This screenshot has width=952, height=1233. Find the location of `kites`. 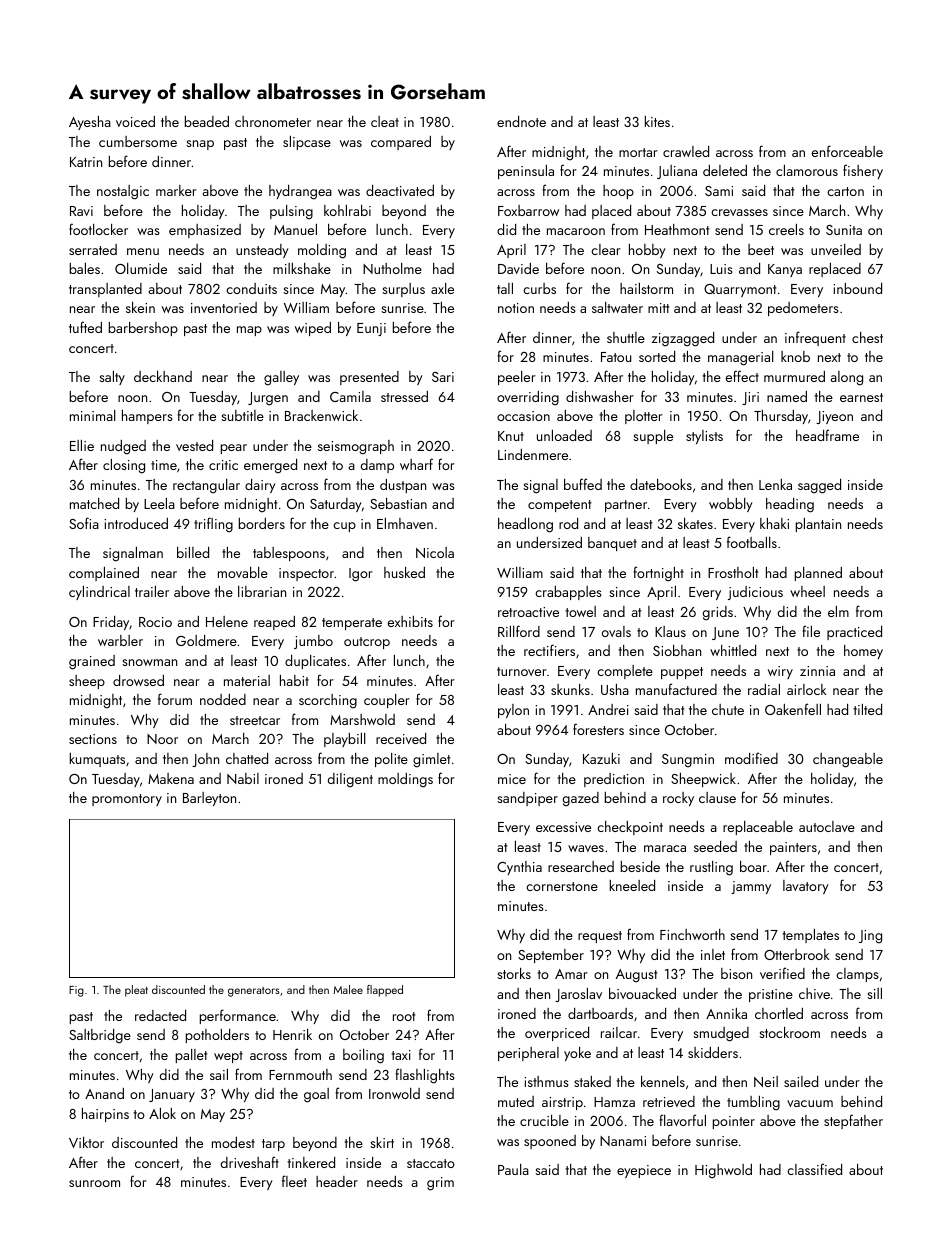

kites is located at coordinates (657, 121).
